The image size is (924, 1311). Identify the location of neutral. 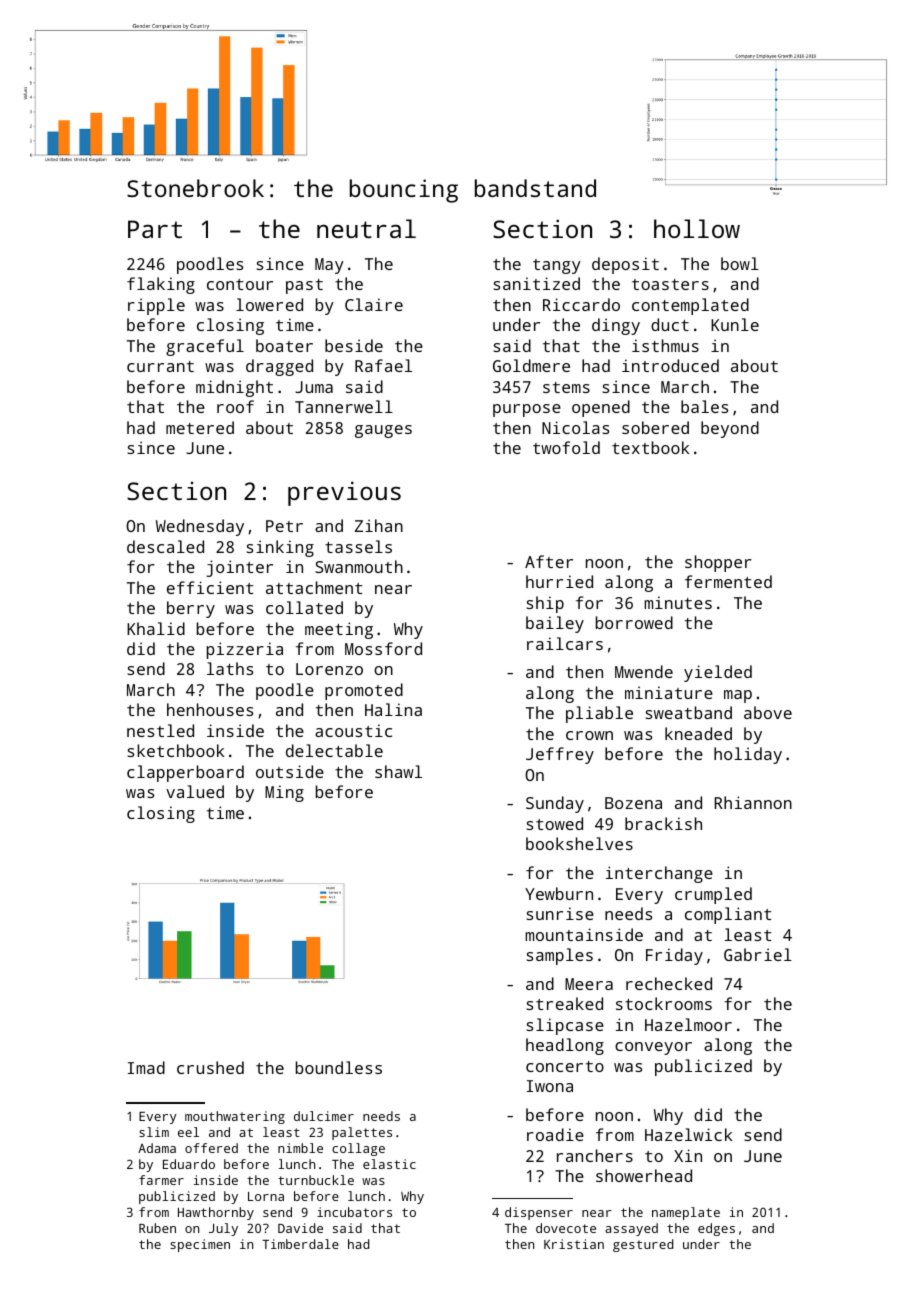
(366, 228).
